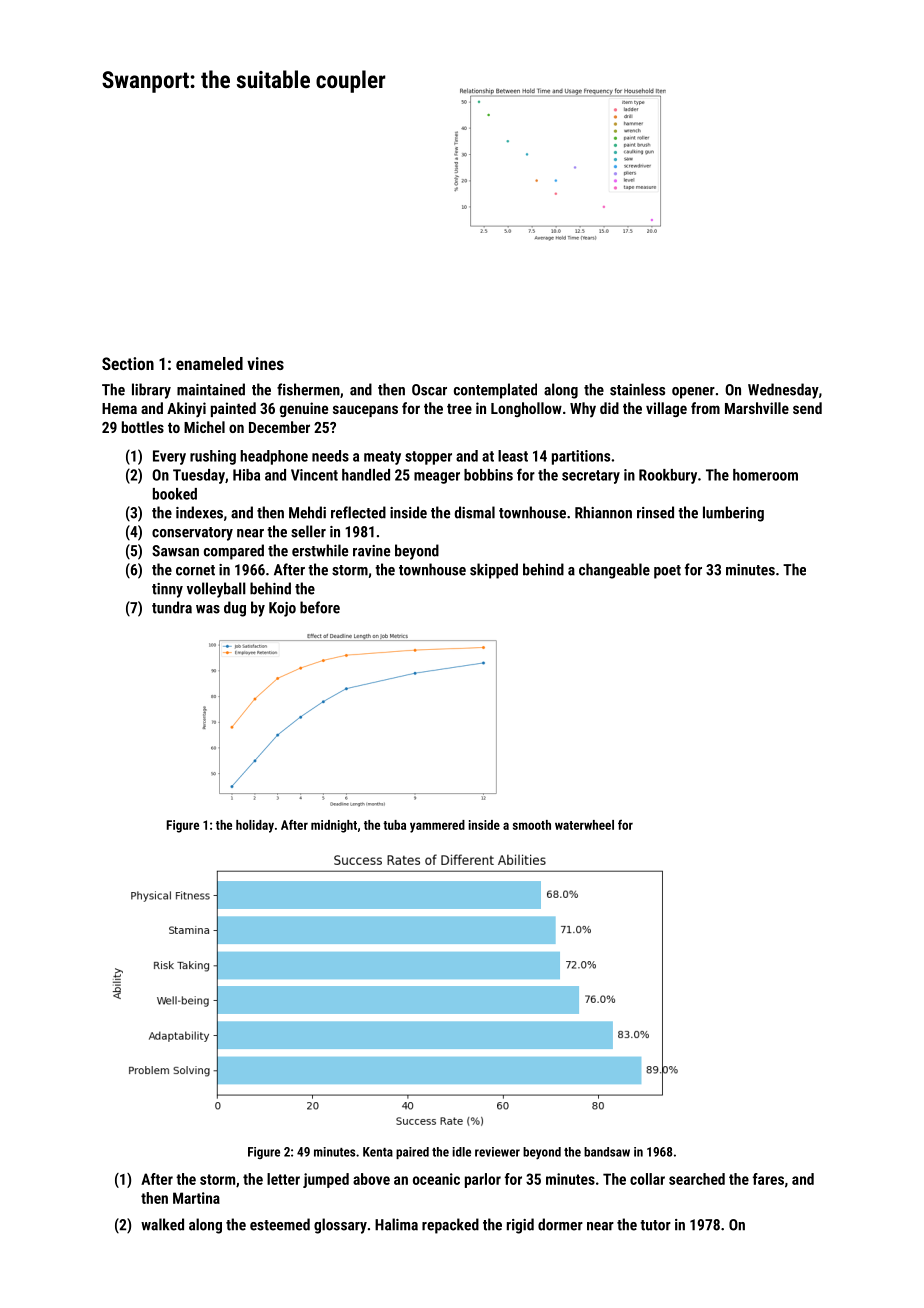  What do you see at coordinates (532, 825) in the screenshot?
I see `smooth` at bounding box center [532, 825].
